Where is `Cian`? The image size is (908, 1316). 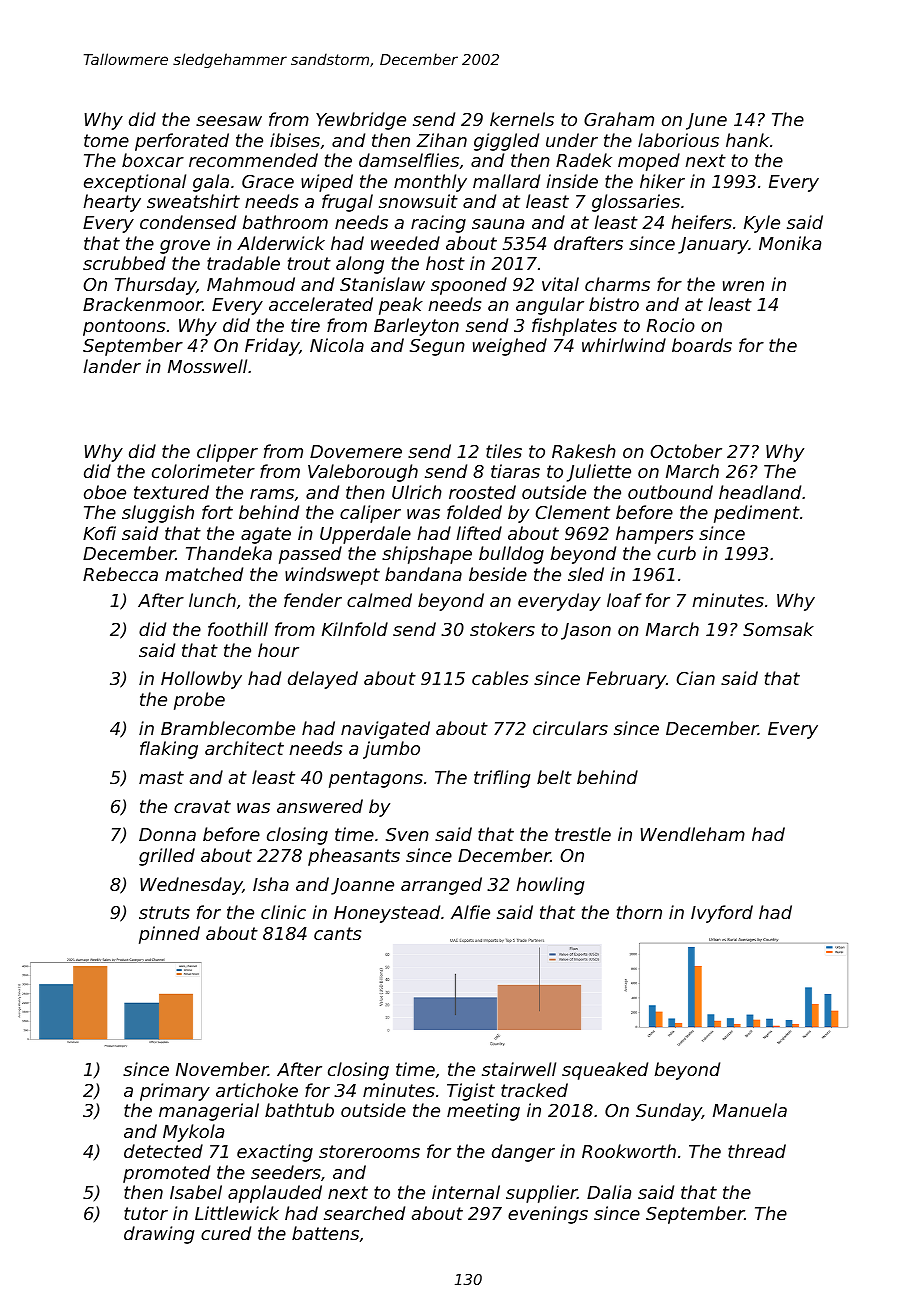 Cian is located at coordinates (696, 678).
